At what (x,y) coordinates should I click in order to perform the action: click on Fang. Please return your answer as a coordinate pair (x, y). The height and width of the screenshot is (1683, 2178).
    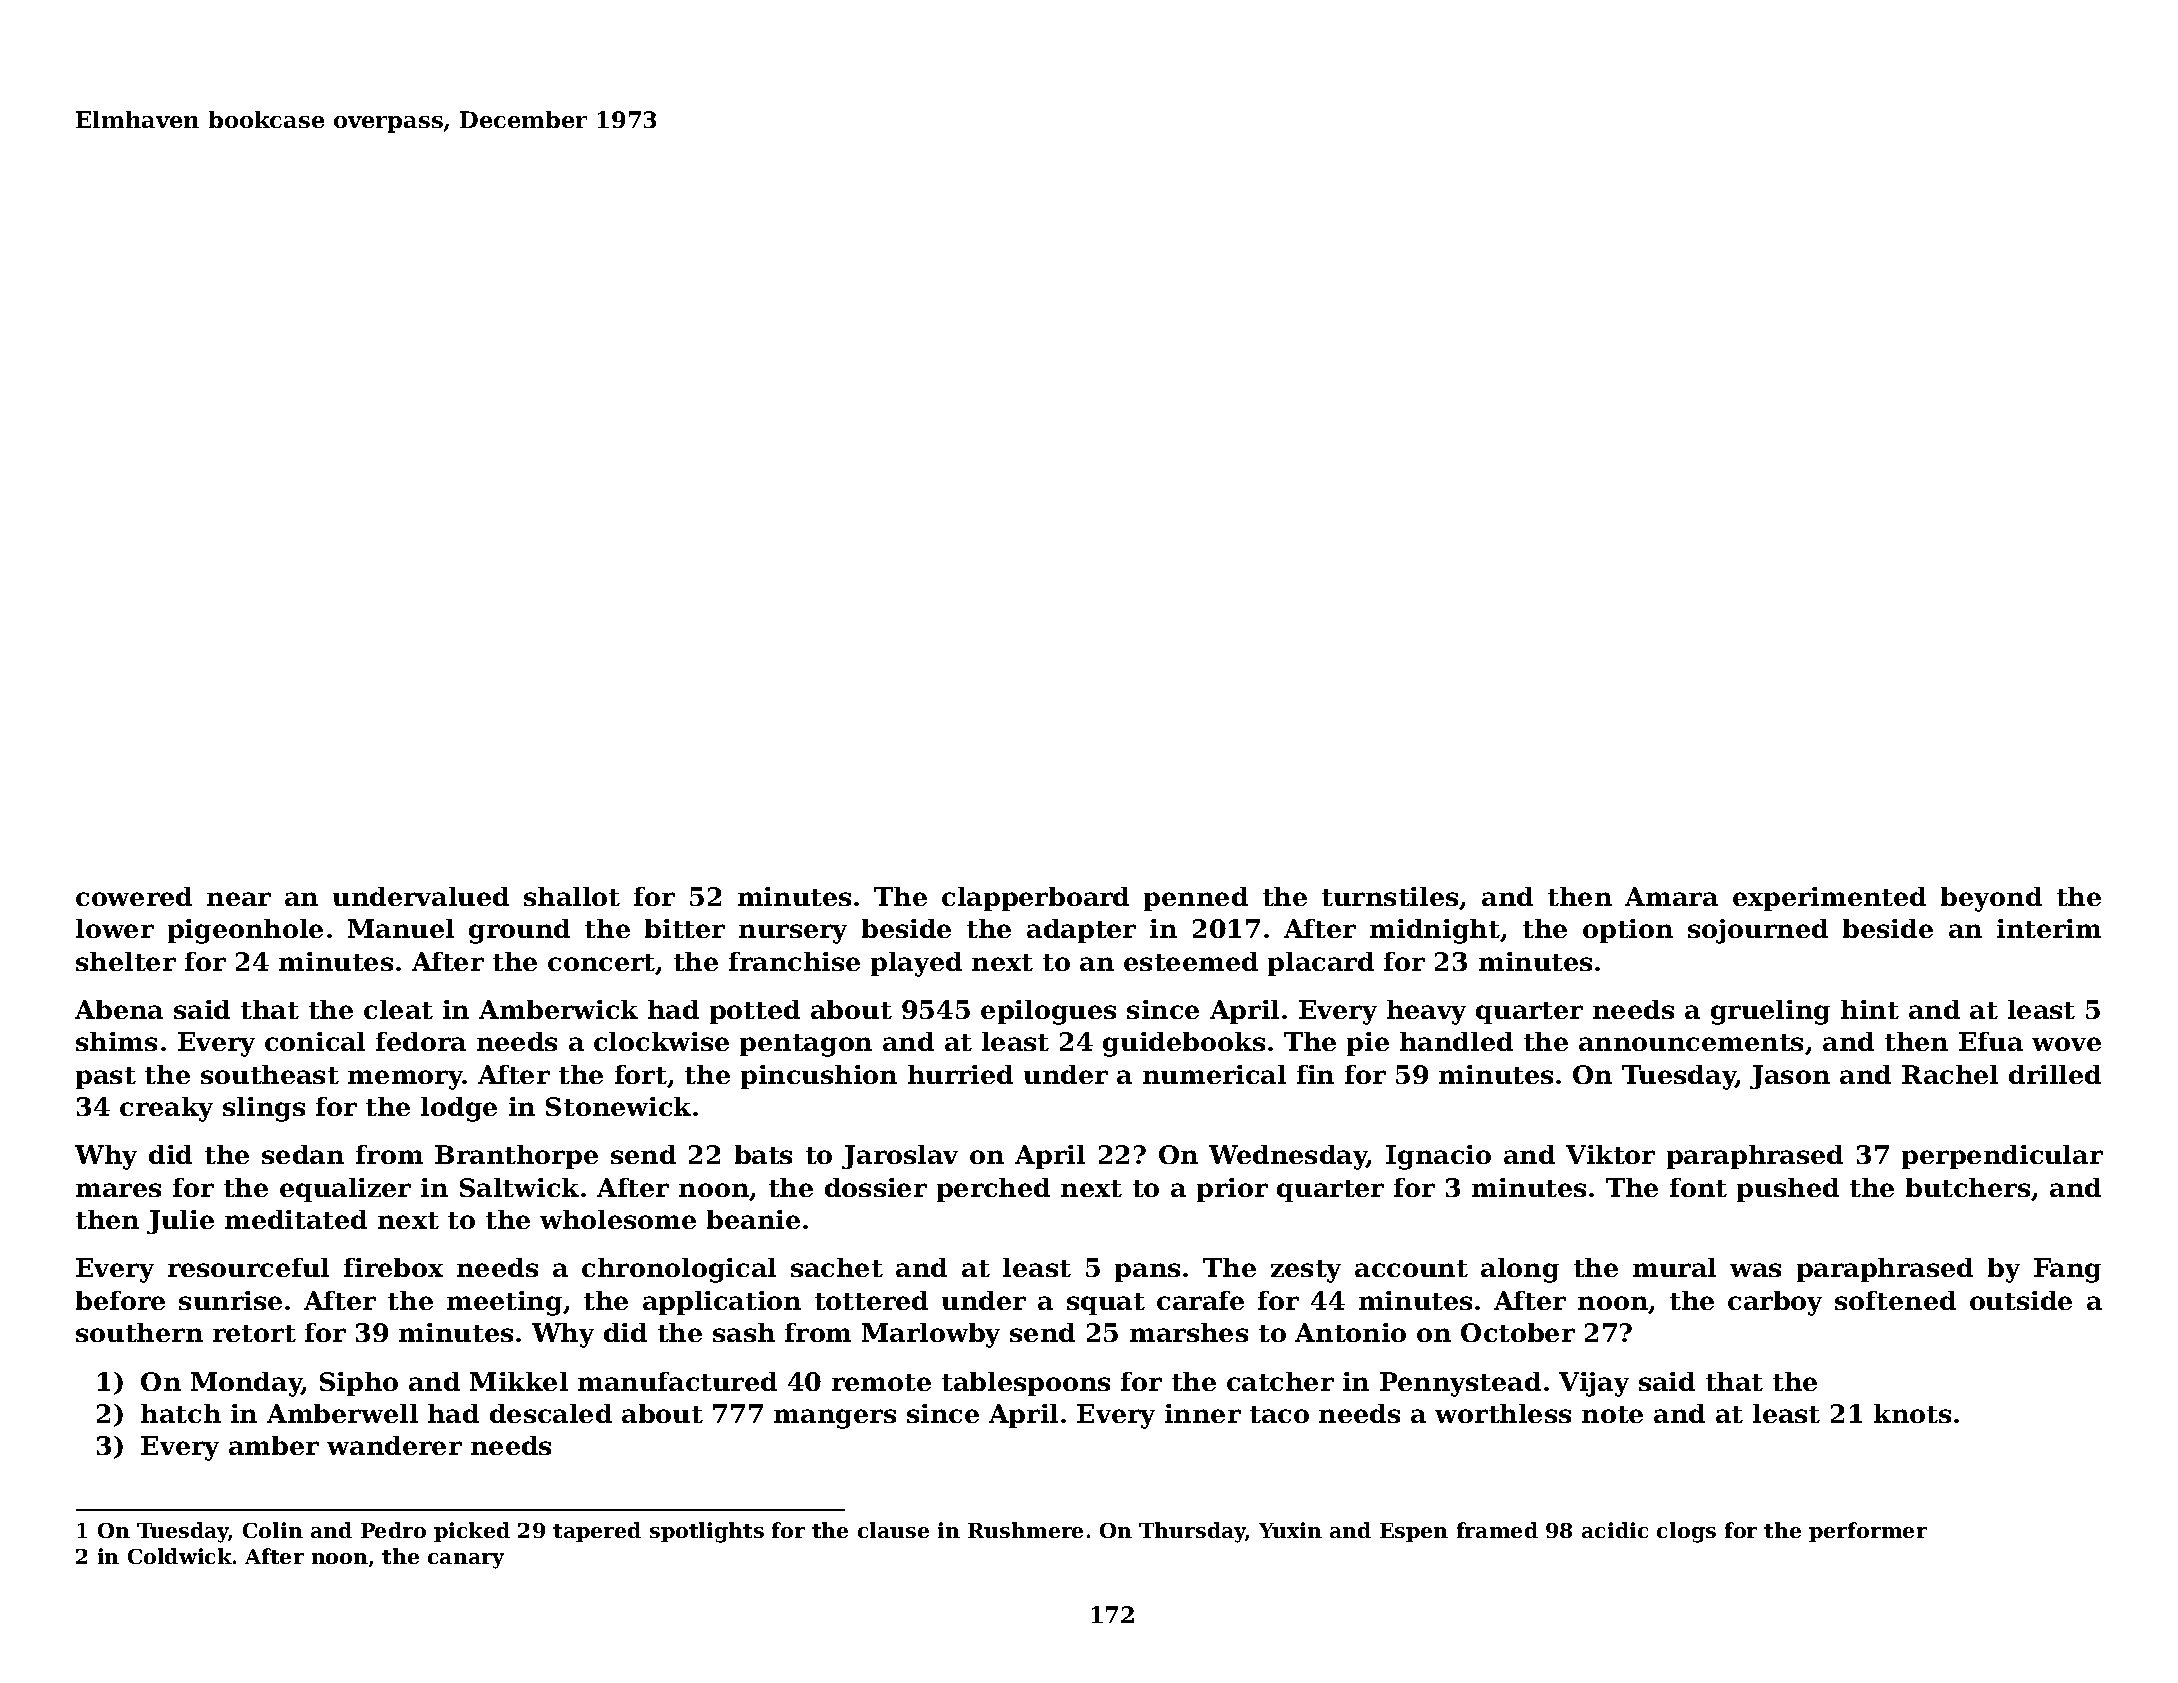
    Looking at the image, I should click on (2067, 1270).
